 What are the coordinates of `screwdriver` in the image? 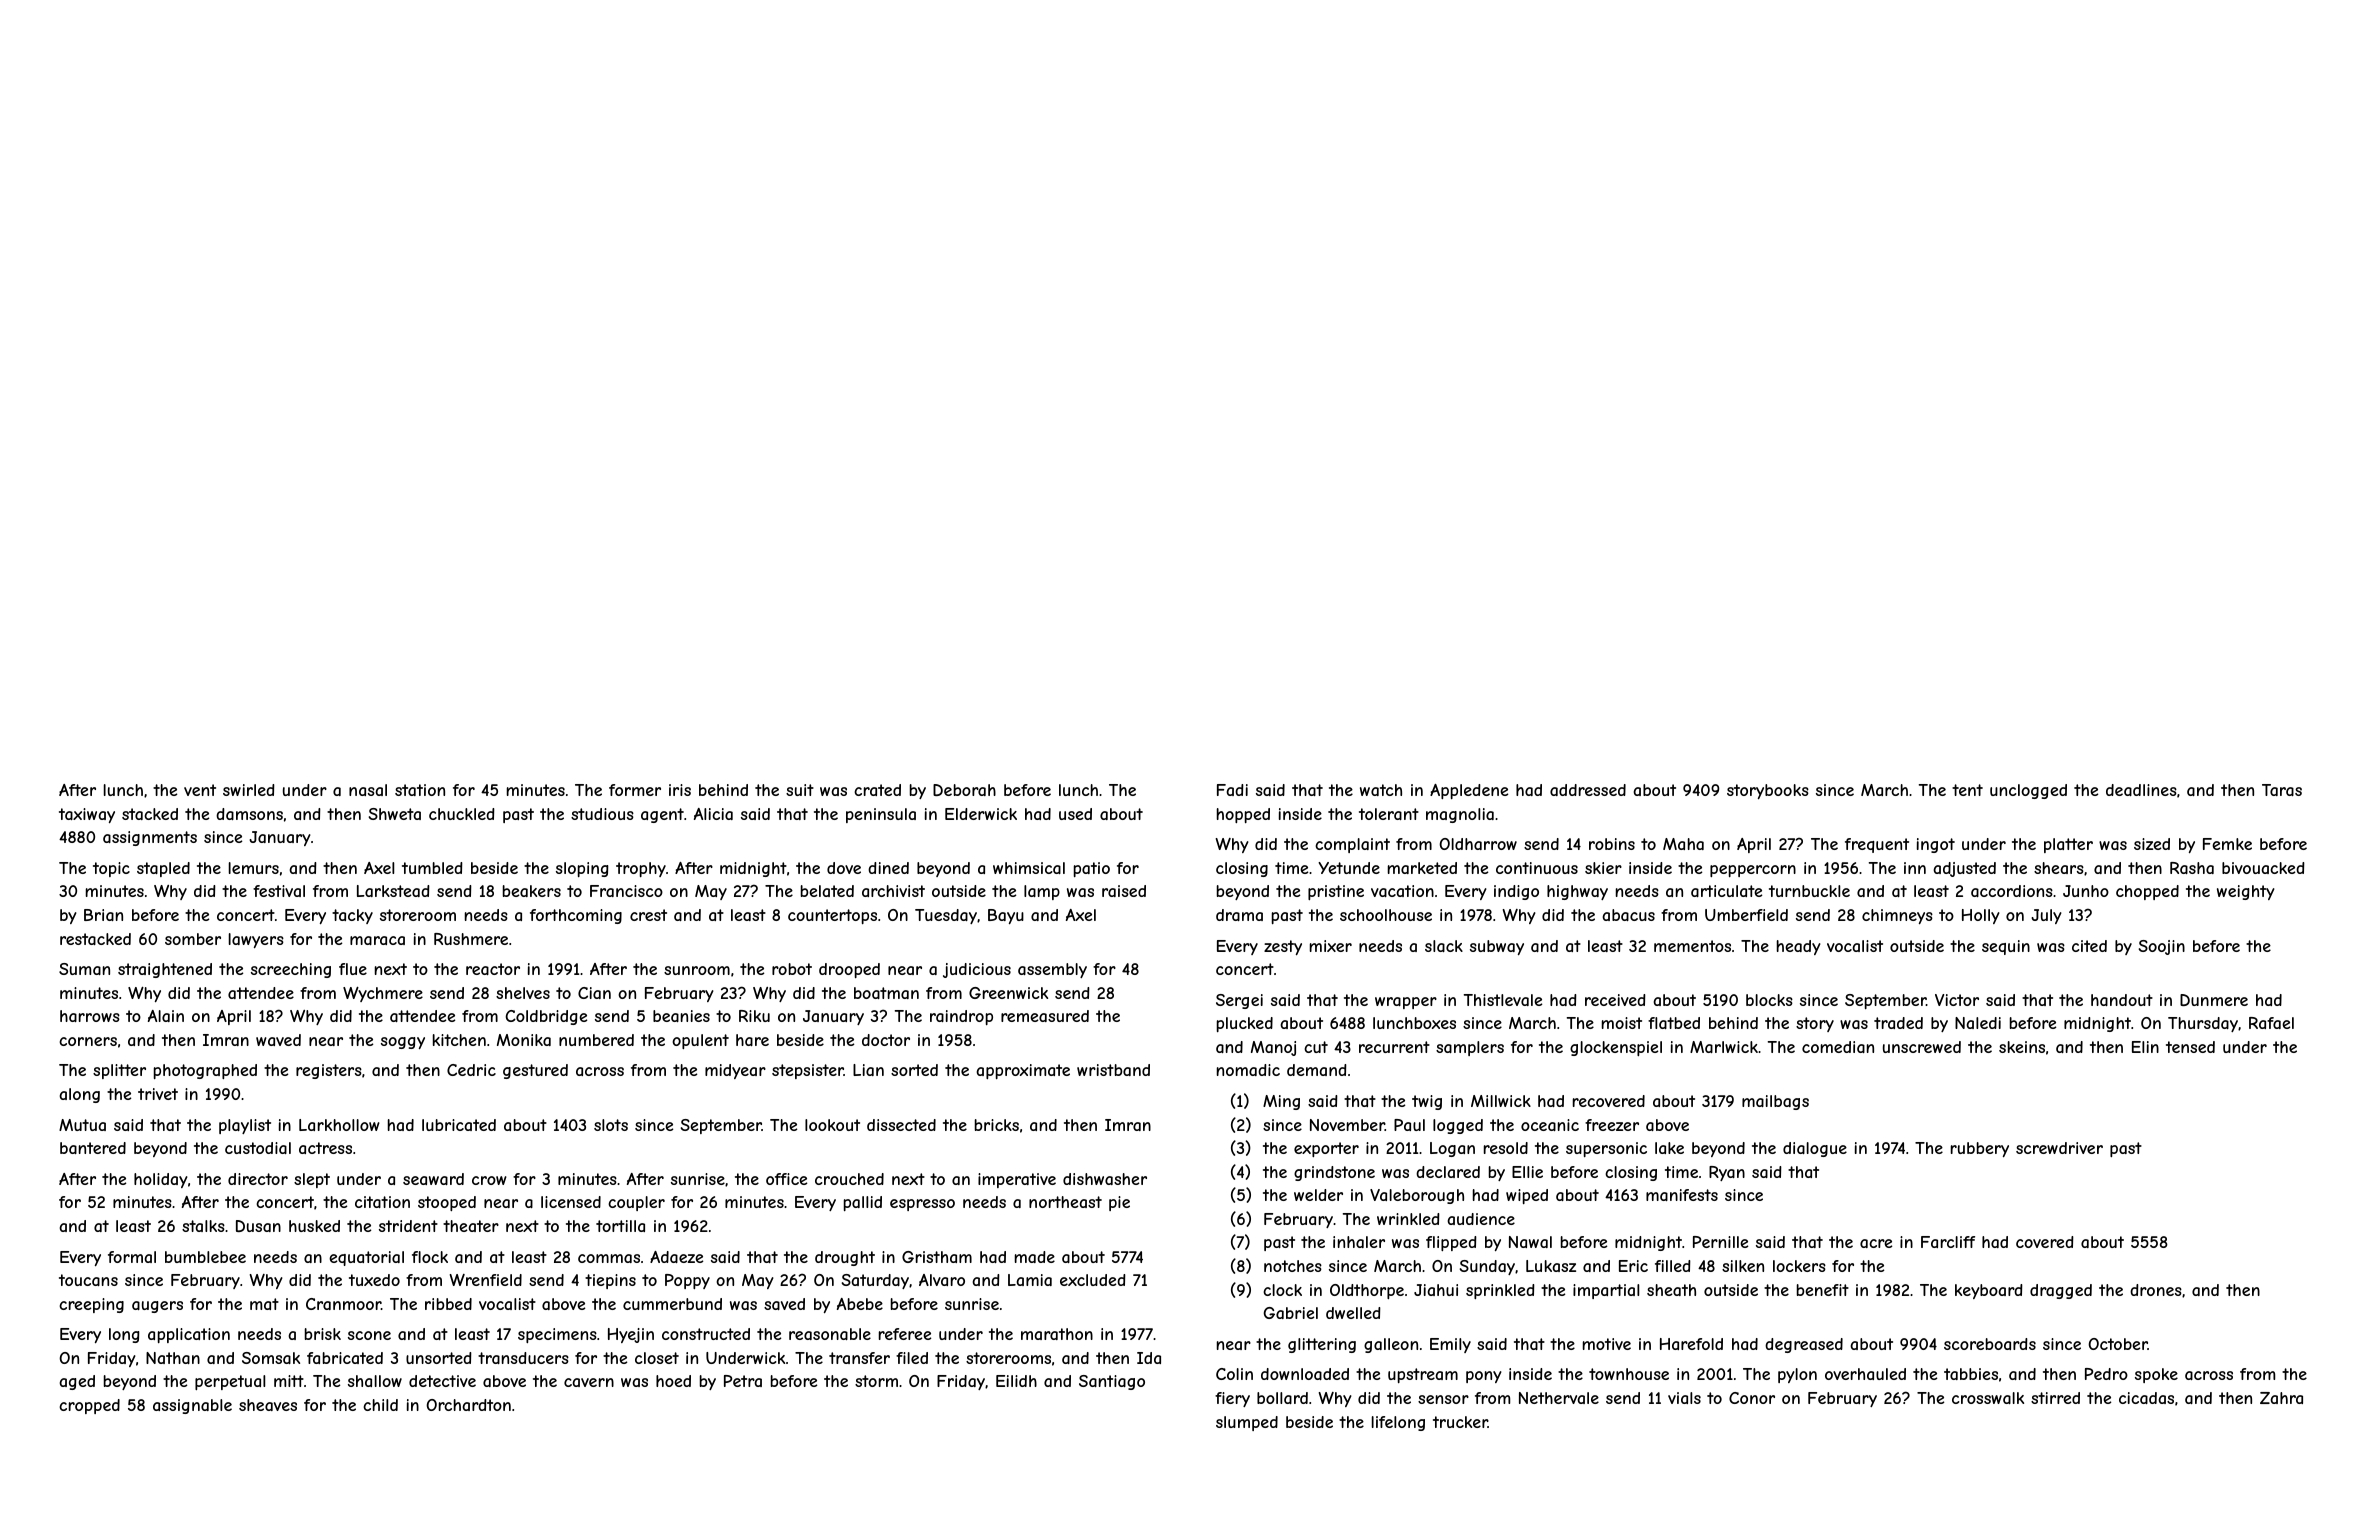 It's located at (2059, 1148).
